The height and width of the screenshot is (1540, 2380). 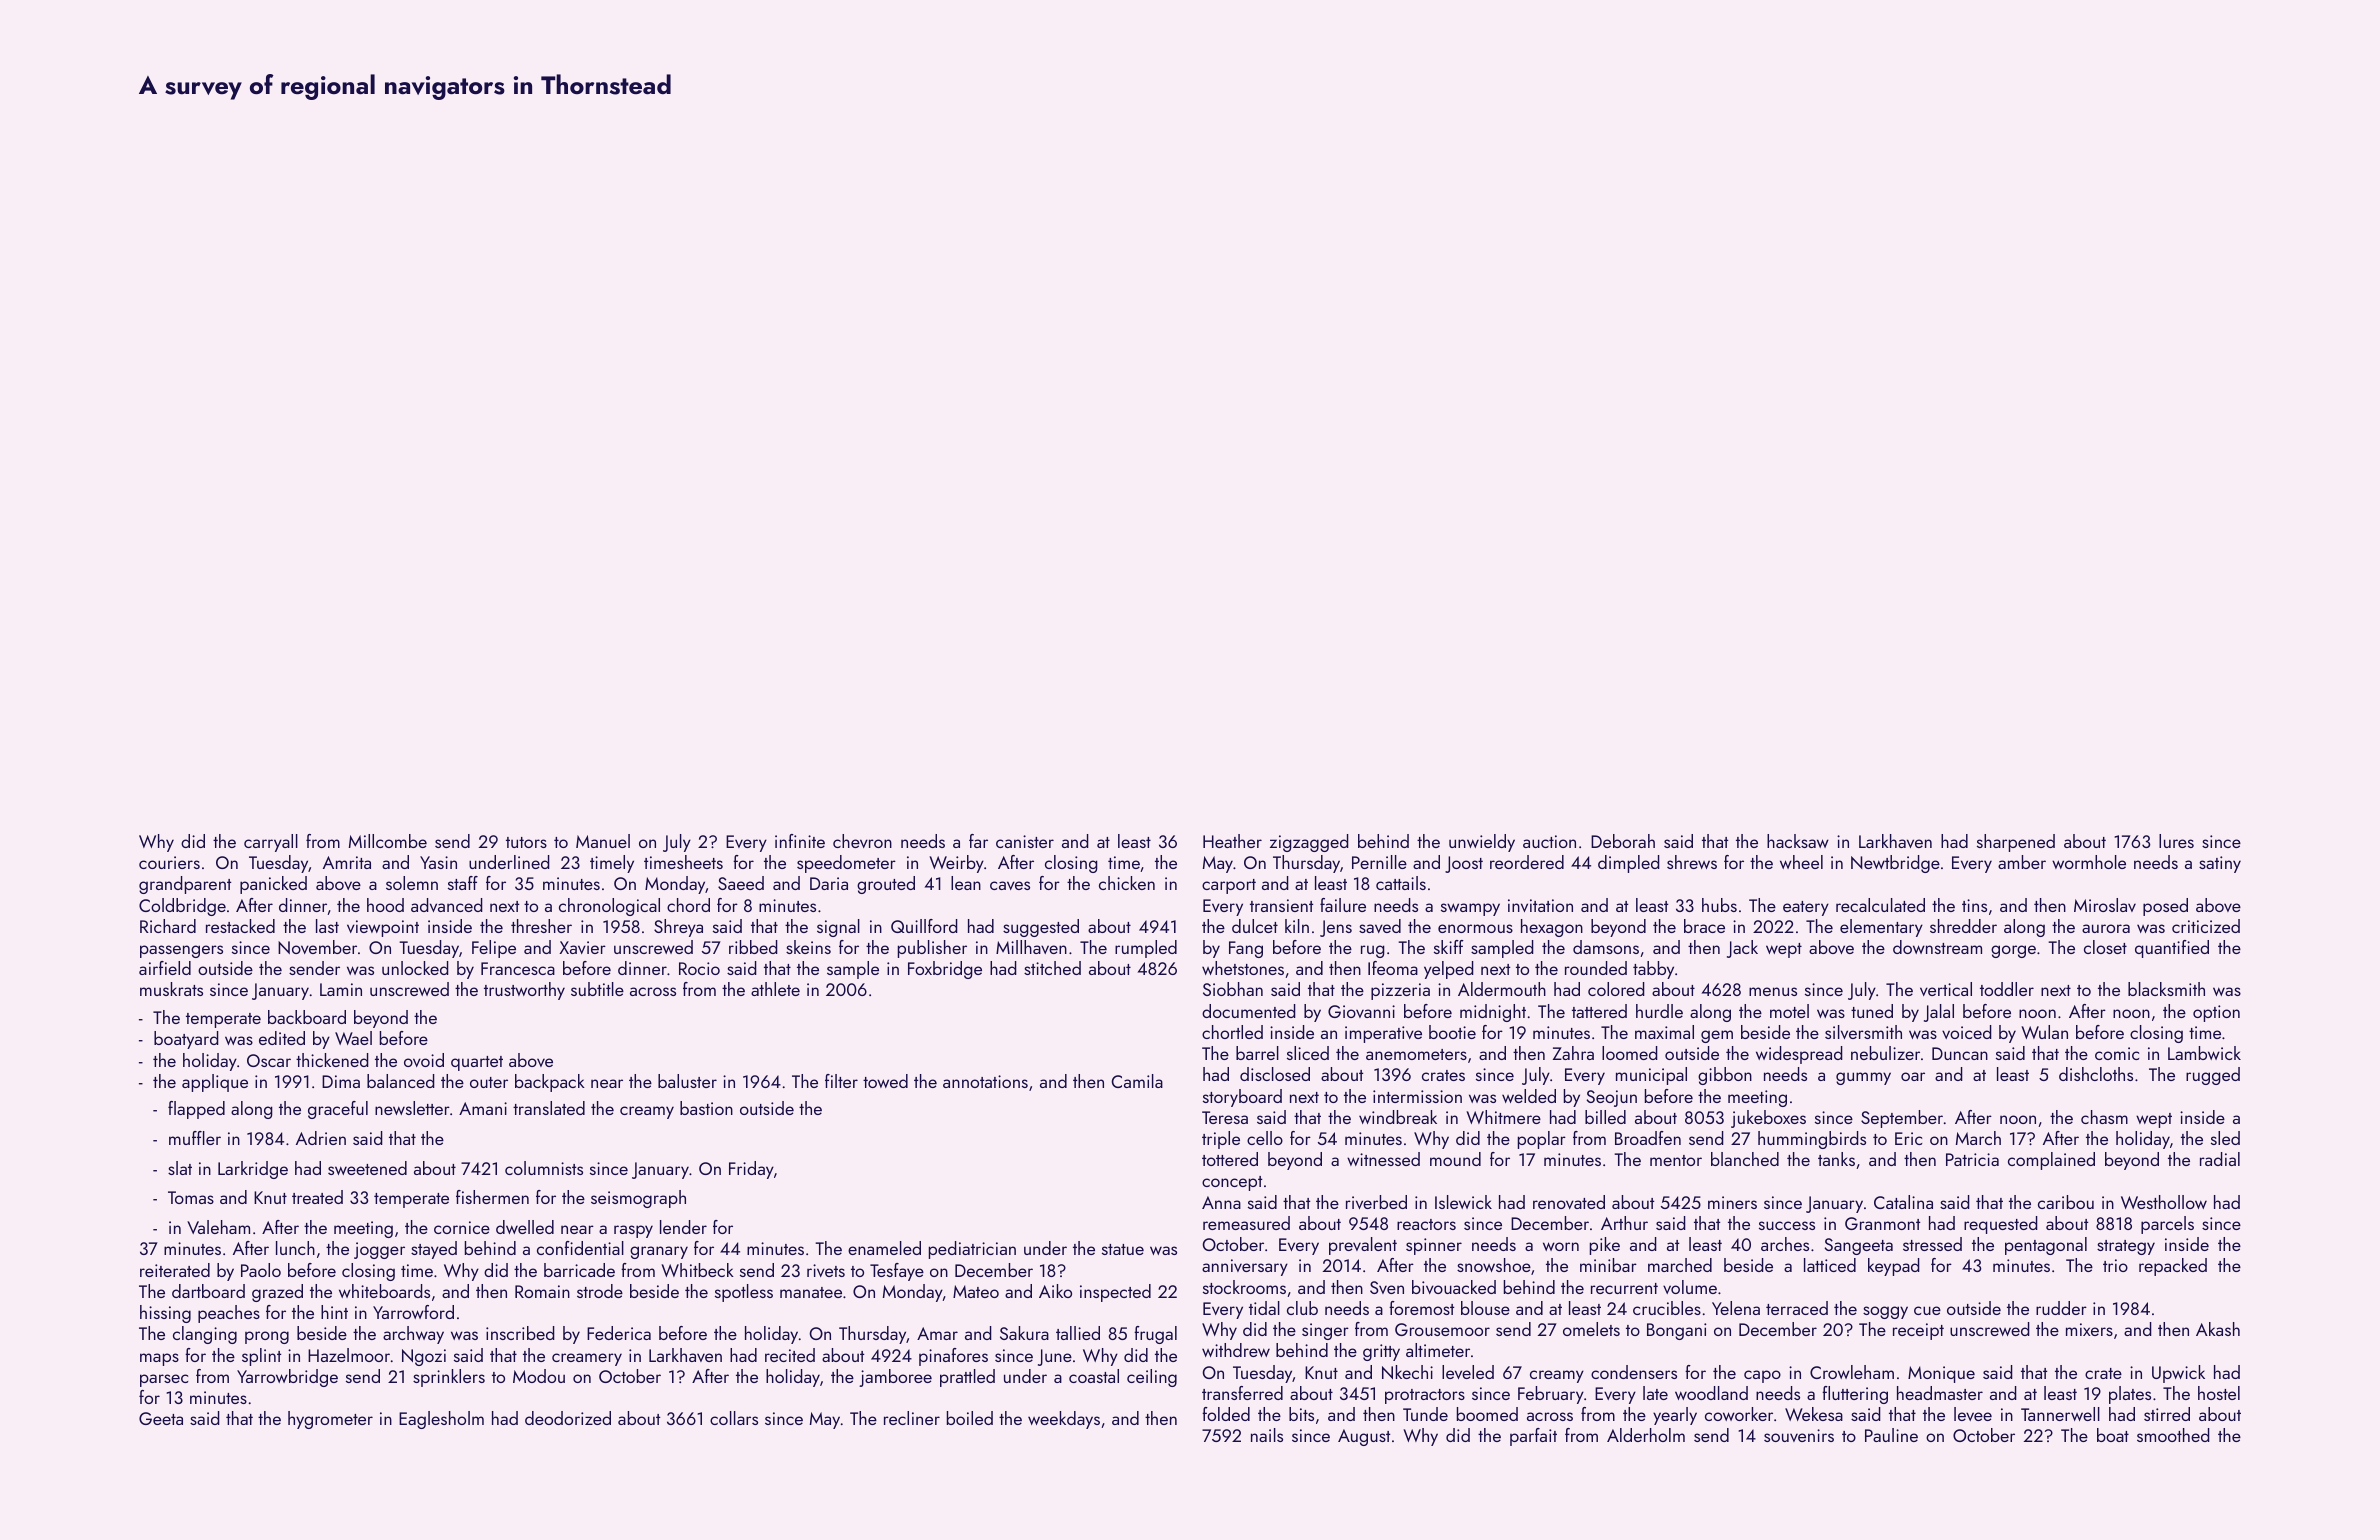 I want to click on couriers, so click(x=169, y=862).
